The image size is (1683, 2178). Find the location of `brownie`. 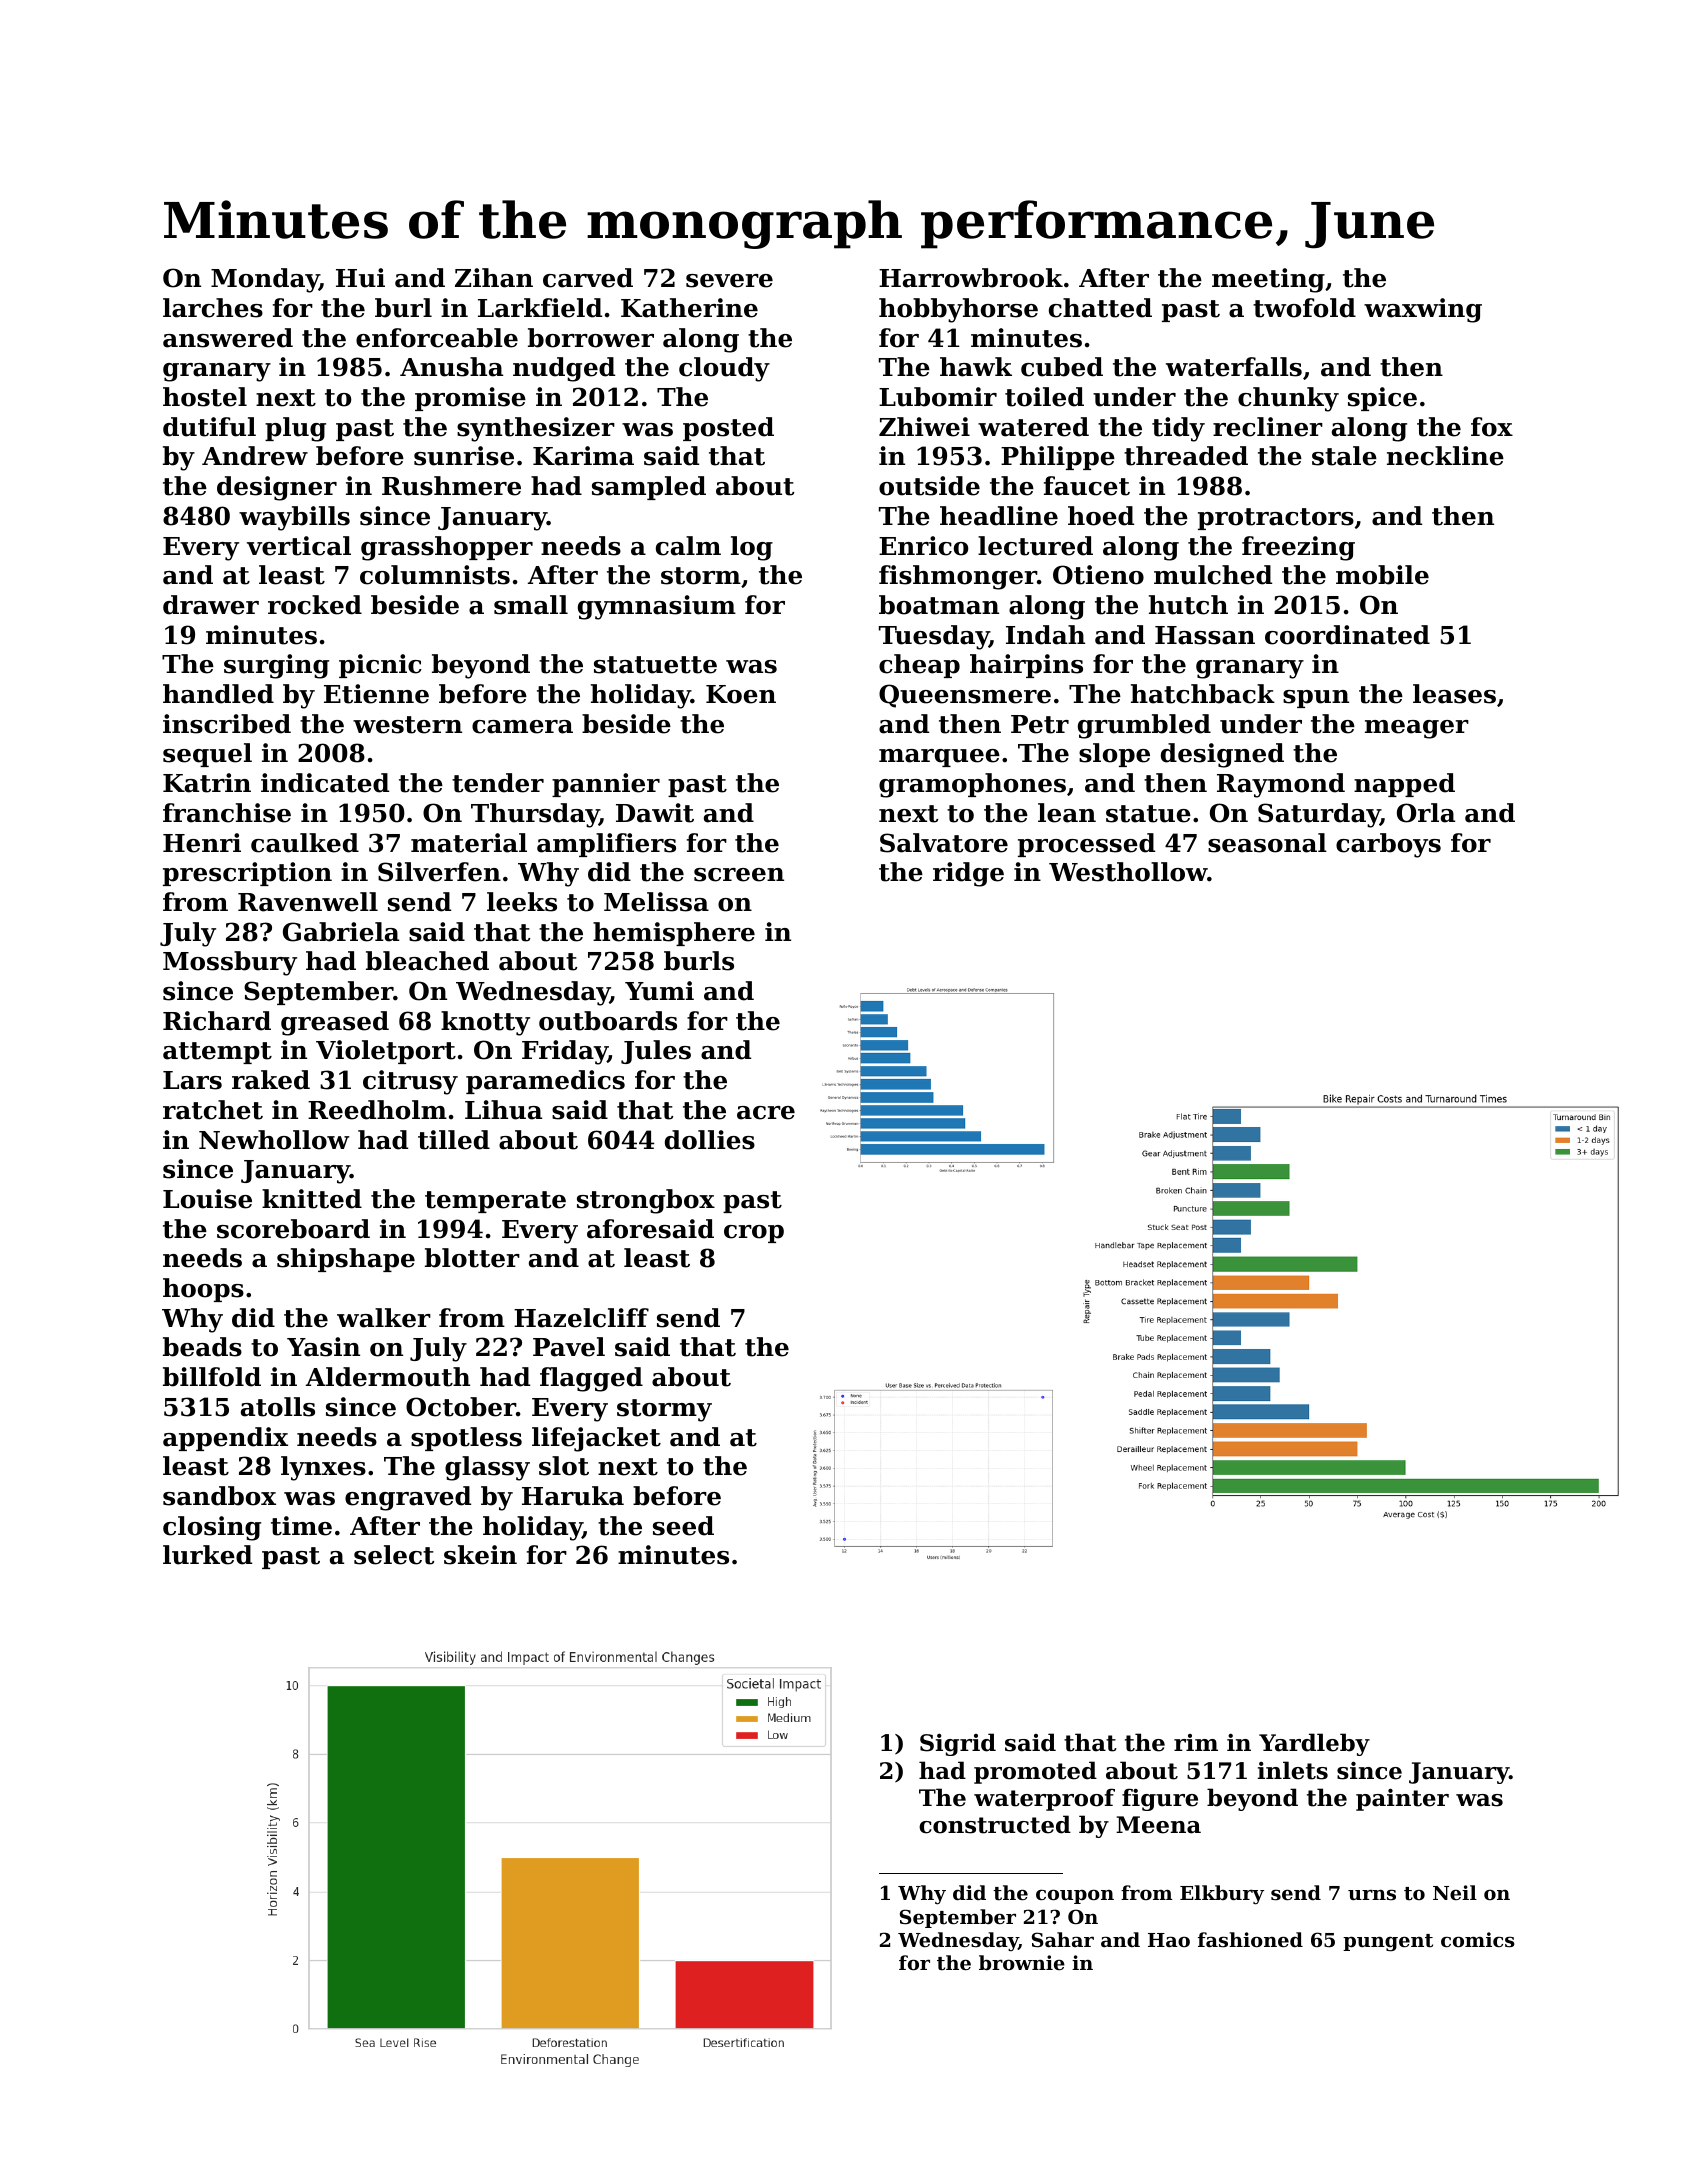

brownie is located at coordinates (1022, 1962).
